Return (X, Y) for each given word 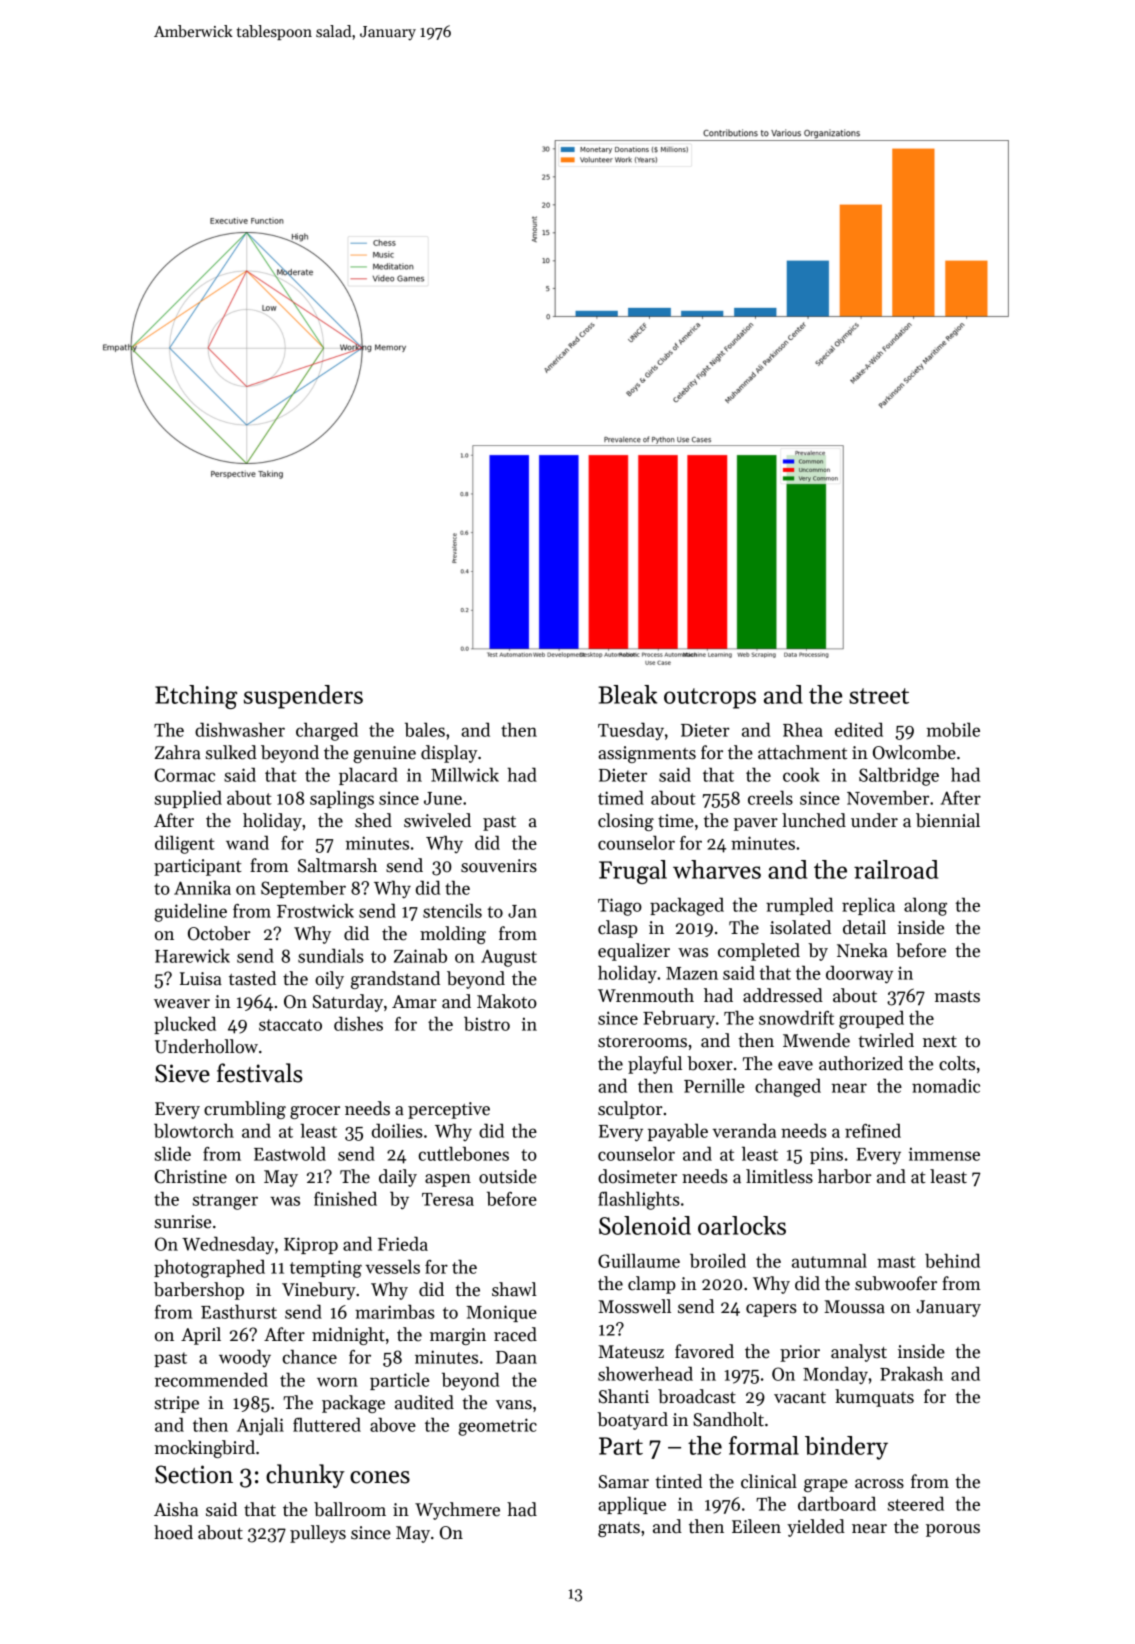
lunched (814, 820)
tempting (326, 1269)
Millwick (465, 774)
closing (626, 822)
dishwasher (240, 729)
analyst (859, 1353)
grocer (315, 1112)
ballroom (350, 1509)
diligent (185, 844)
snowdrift (796, 1017)
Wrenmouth (646, 995)
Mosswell (634, 1306)
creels (770, 797)
